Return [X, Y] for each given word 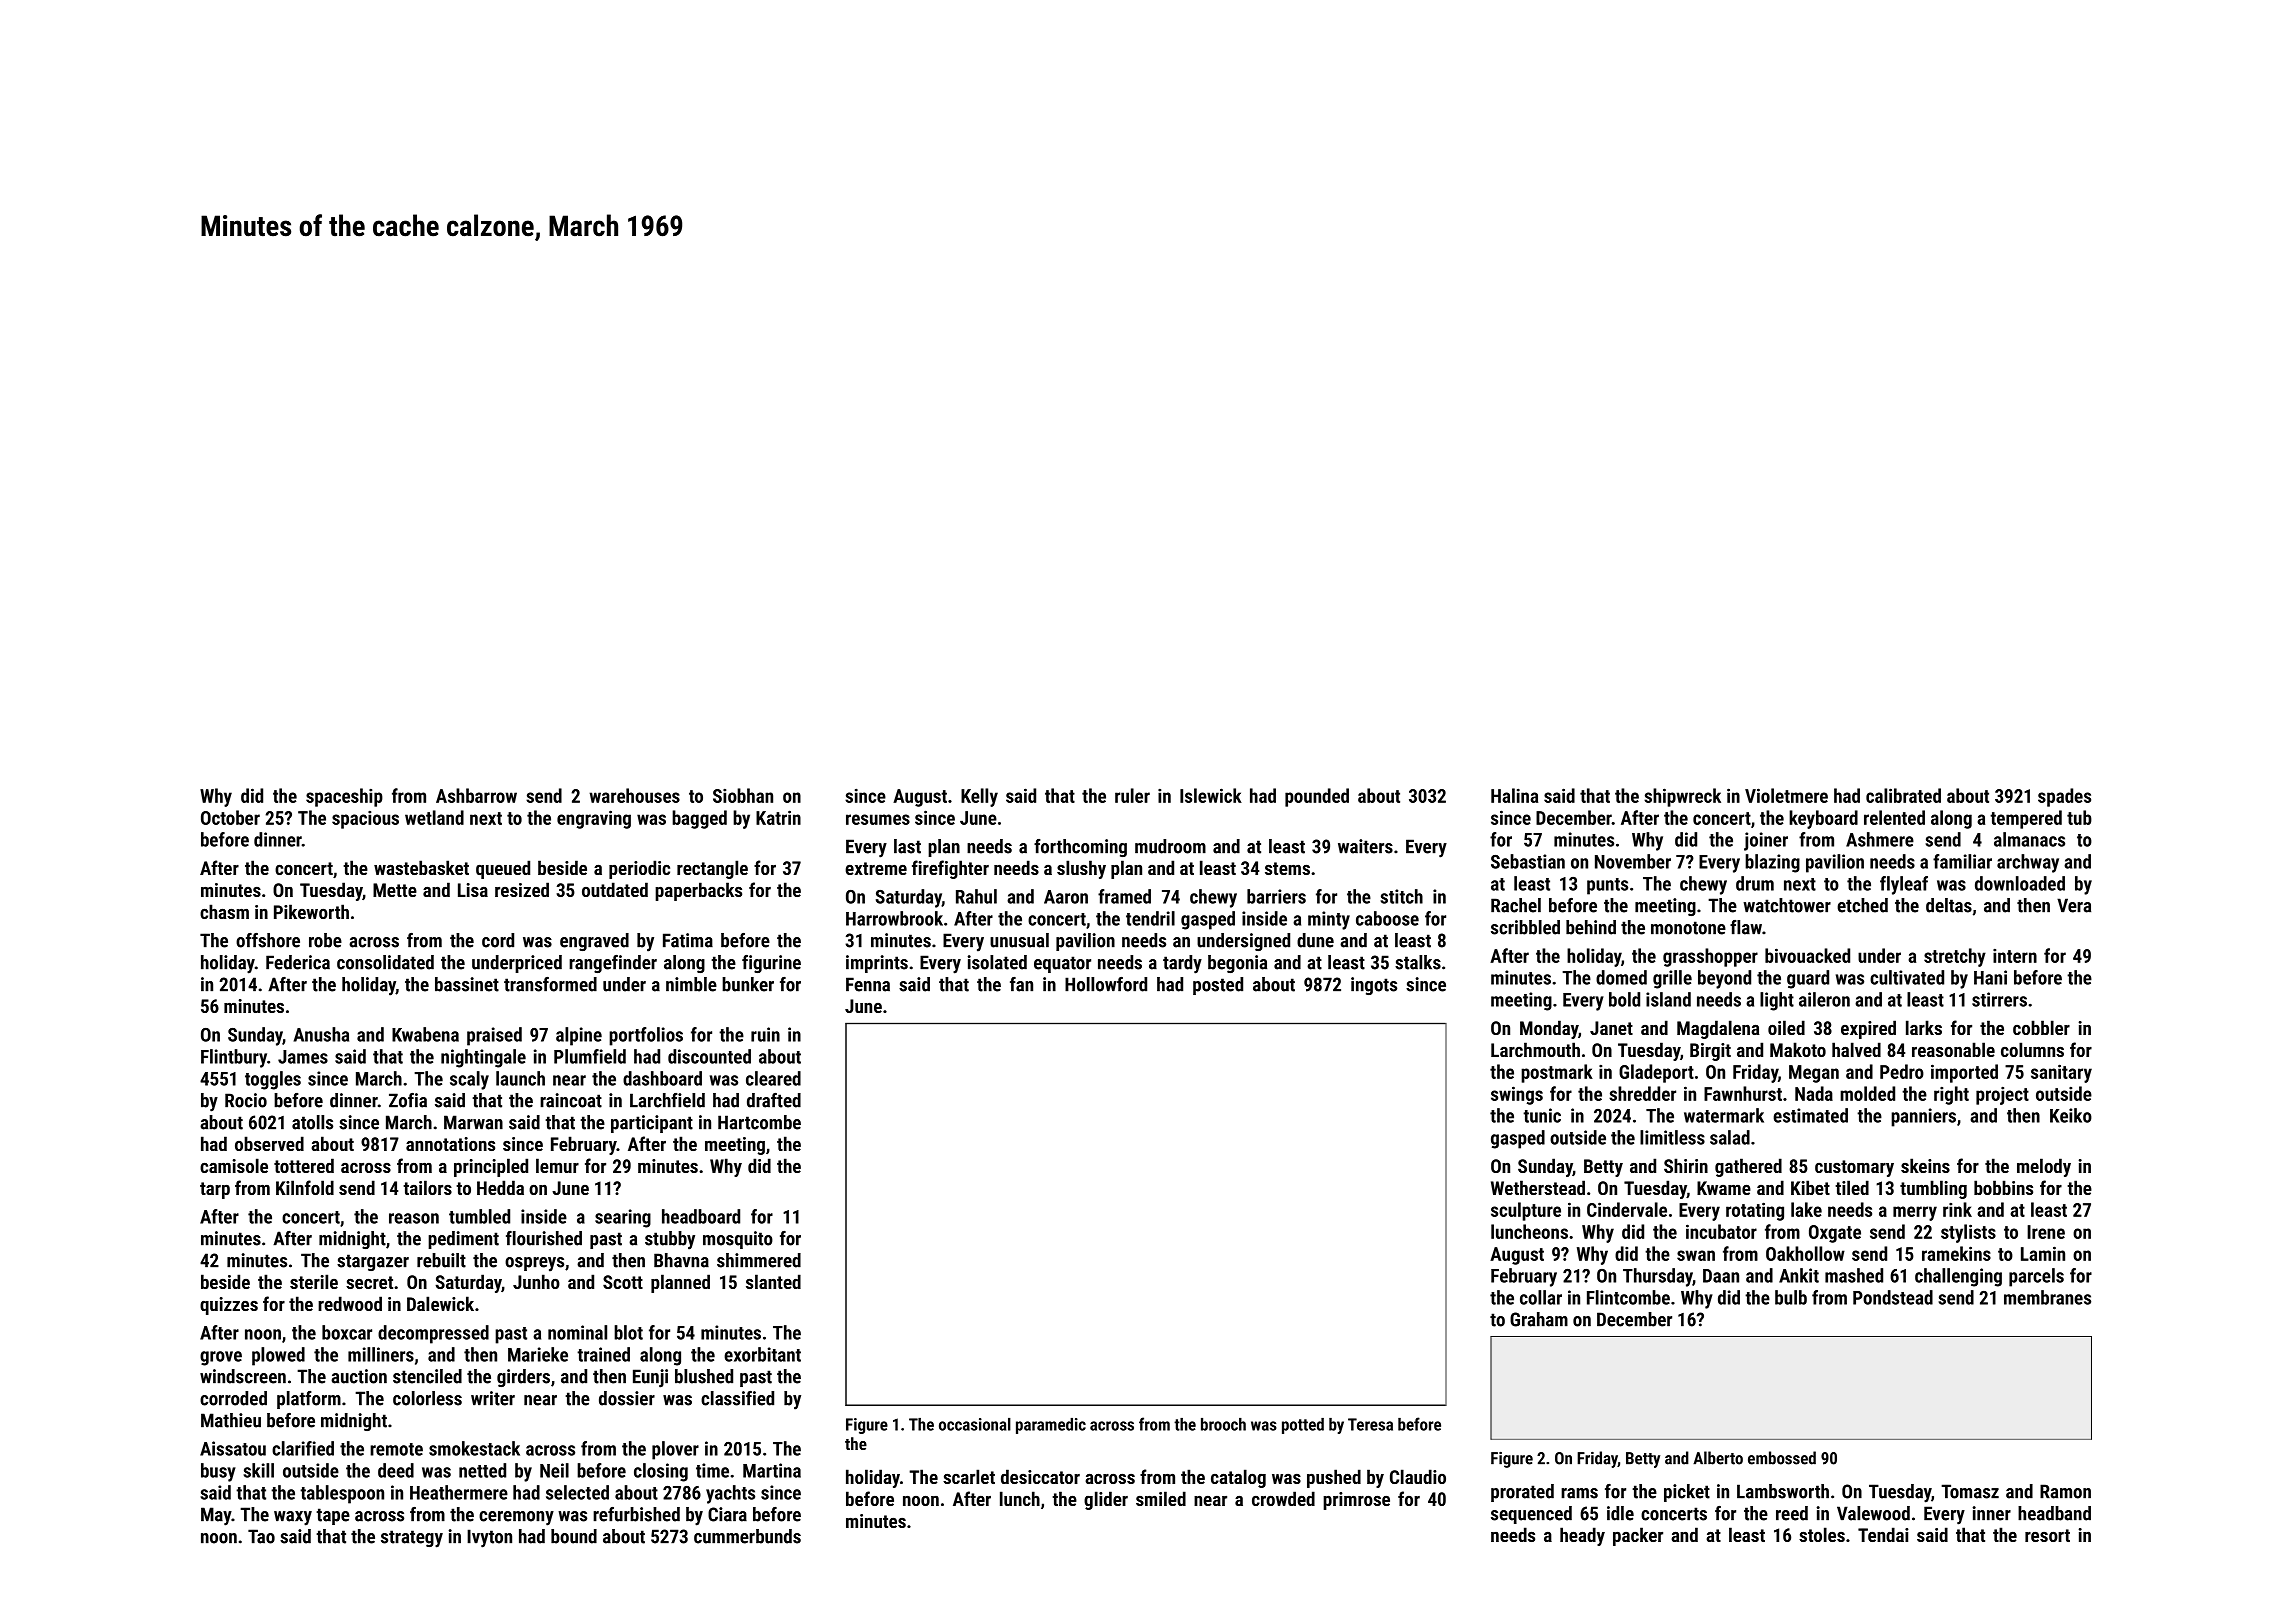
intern [2015, 956]
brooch [1223, 1424]
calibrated [1903, 795]
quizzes [229, 1306]
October [230, 817]
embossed [1782, 1458]
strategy [412, 1539]
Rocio [246, 1100]
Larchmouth [1535, 1049]
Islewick [1211, 795]
